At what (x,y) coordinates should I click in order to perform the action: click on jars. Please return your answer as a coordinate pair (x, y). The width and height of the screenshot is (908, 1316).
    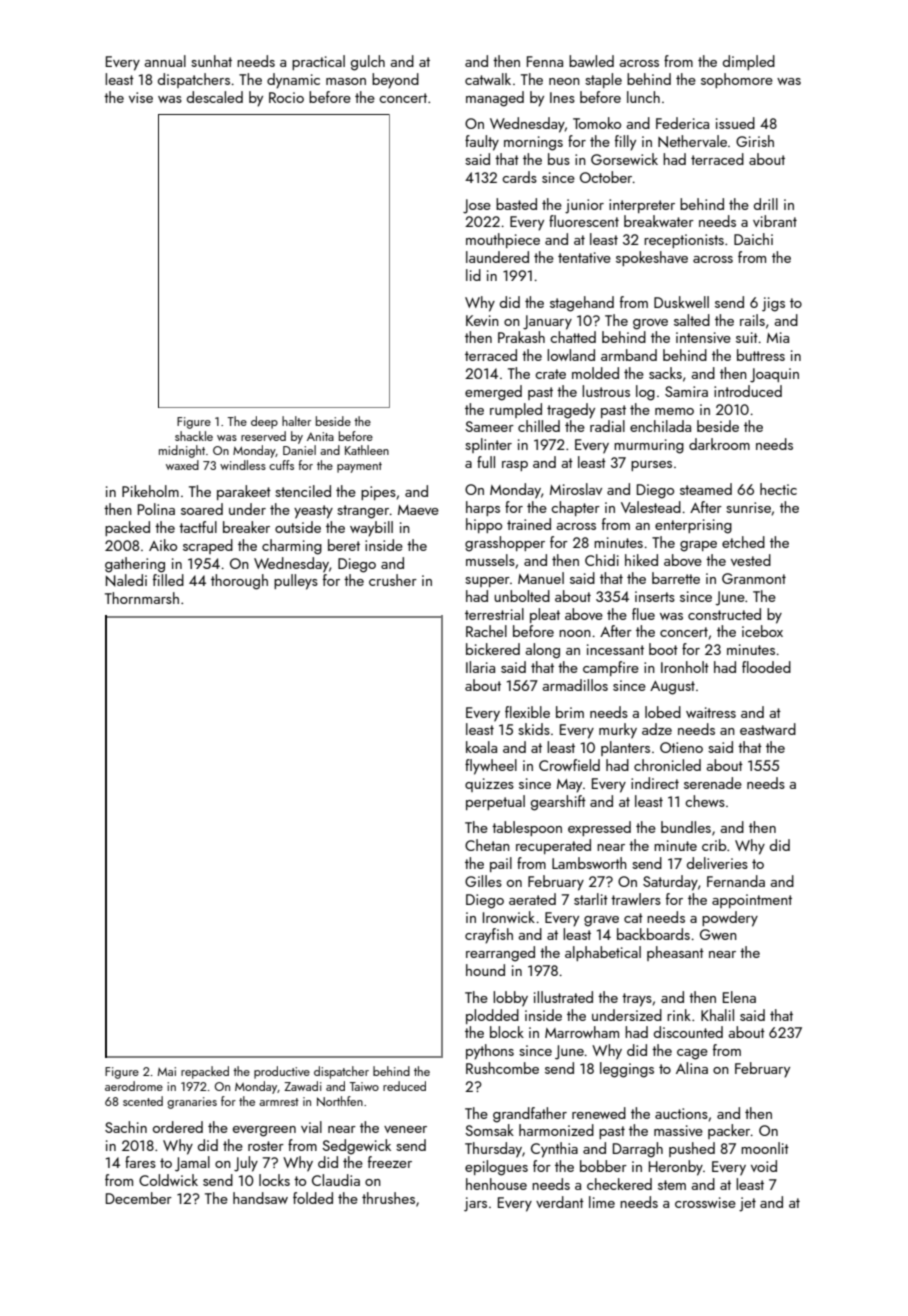
    Looking at the image, I should click on (475, 1204).
